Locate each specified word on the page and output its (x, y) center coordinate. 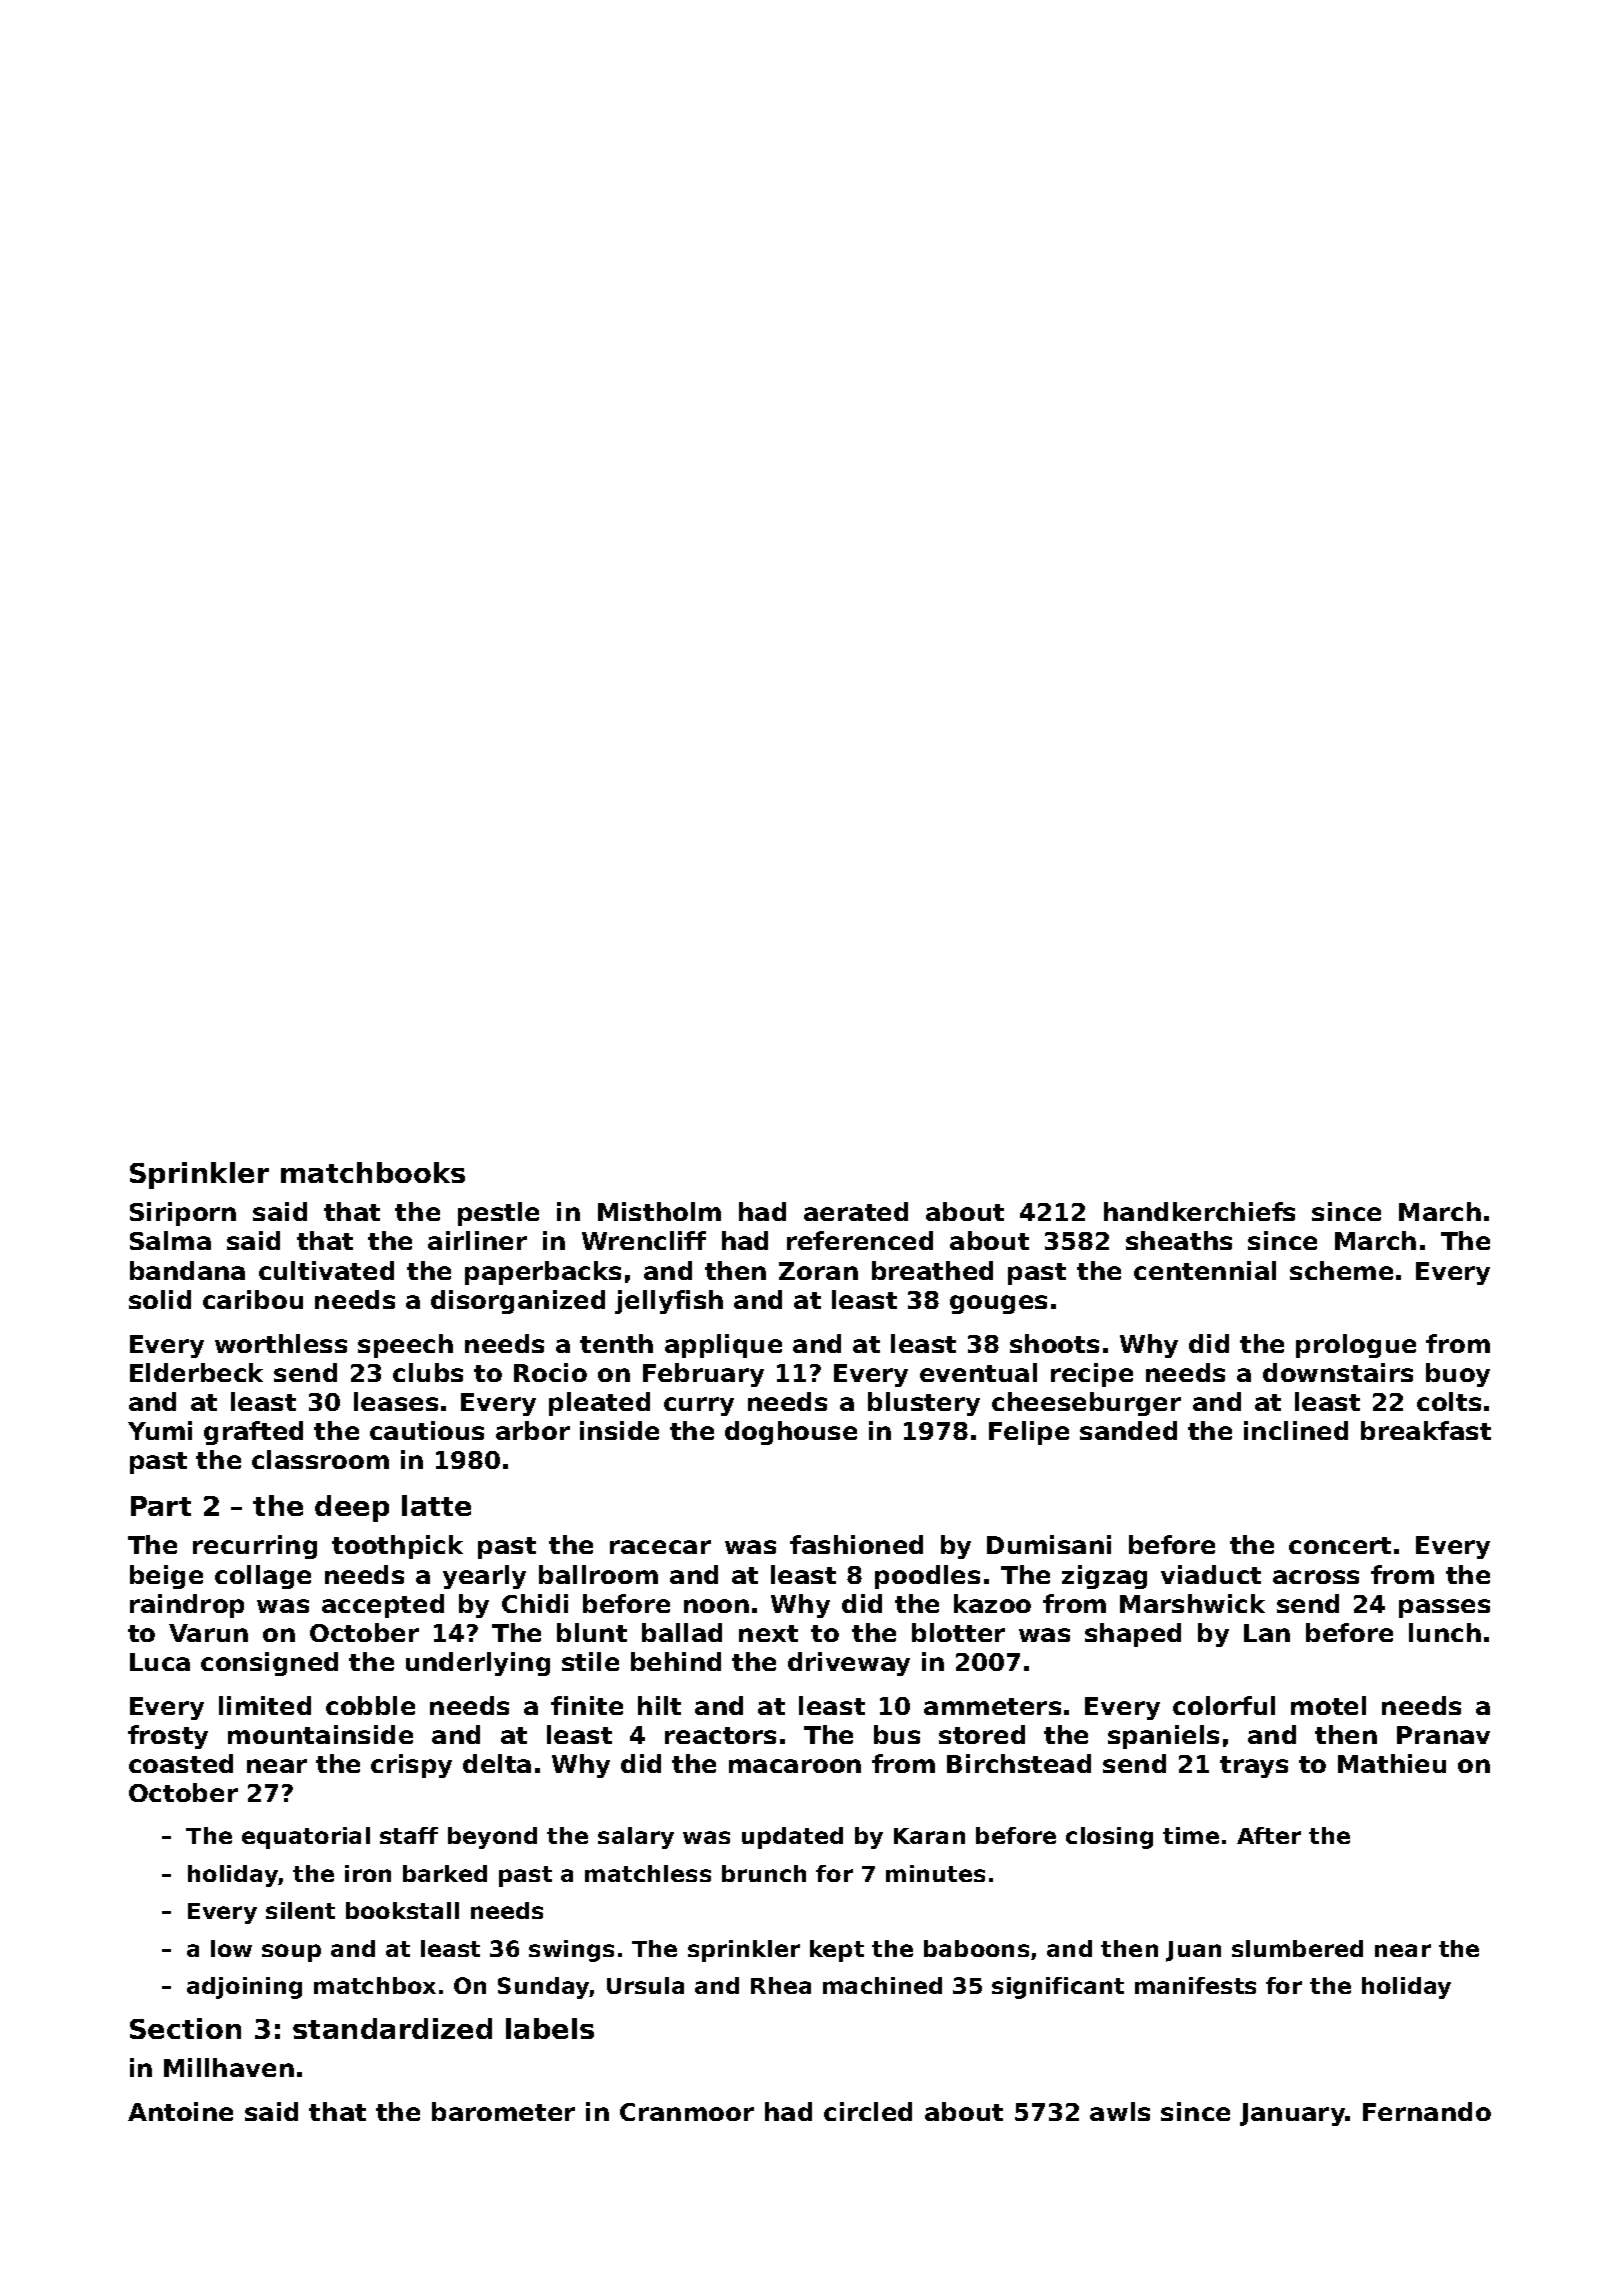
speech (405, 1346)
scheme (1341, 1270)
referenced (860, 1240)
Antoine (180, 2111)
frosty (168, 1737)
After (1269, 1835)
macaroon (795, 1766)
